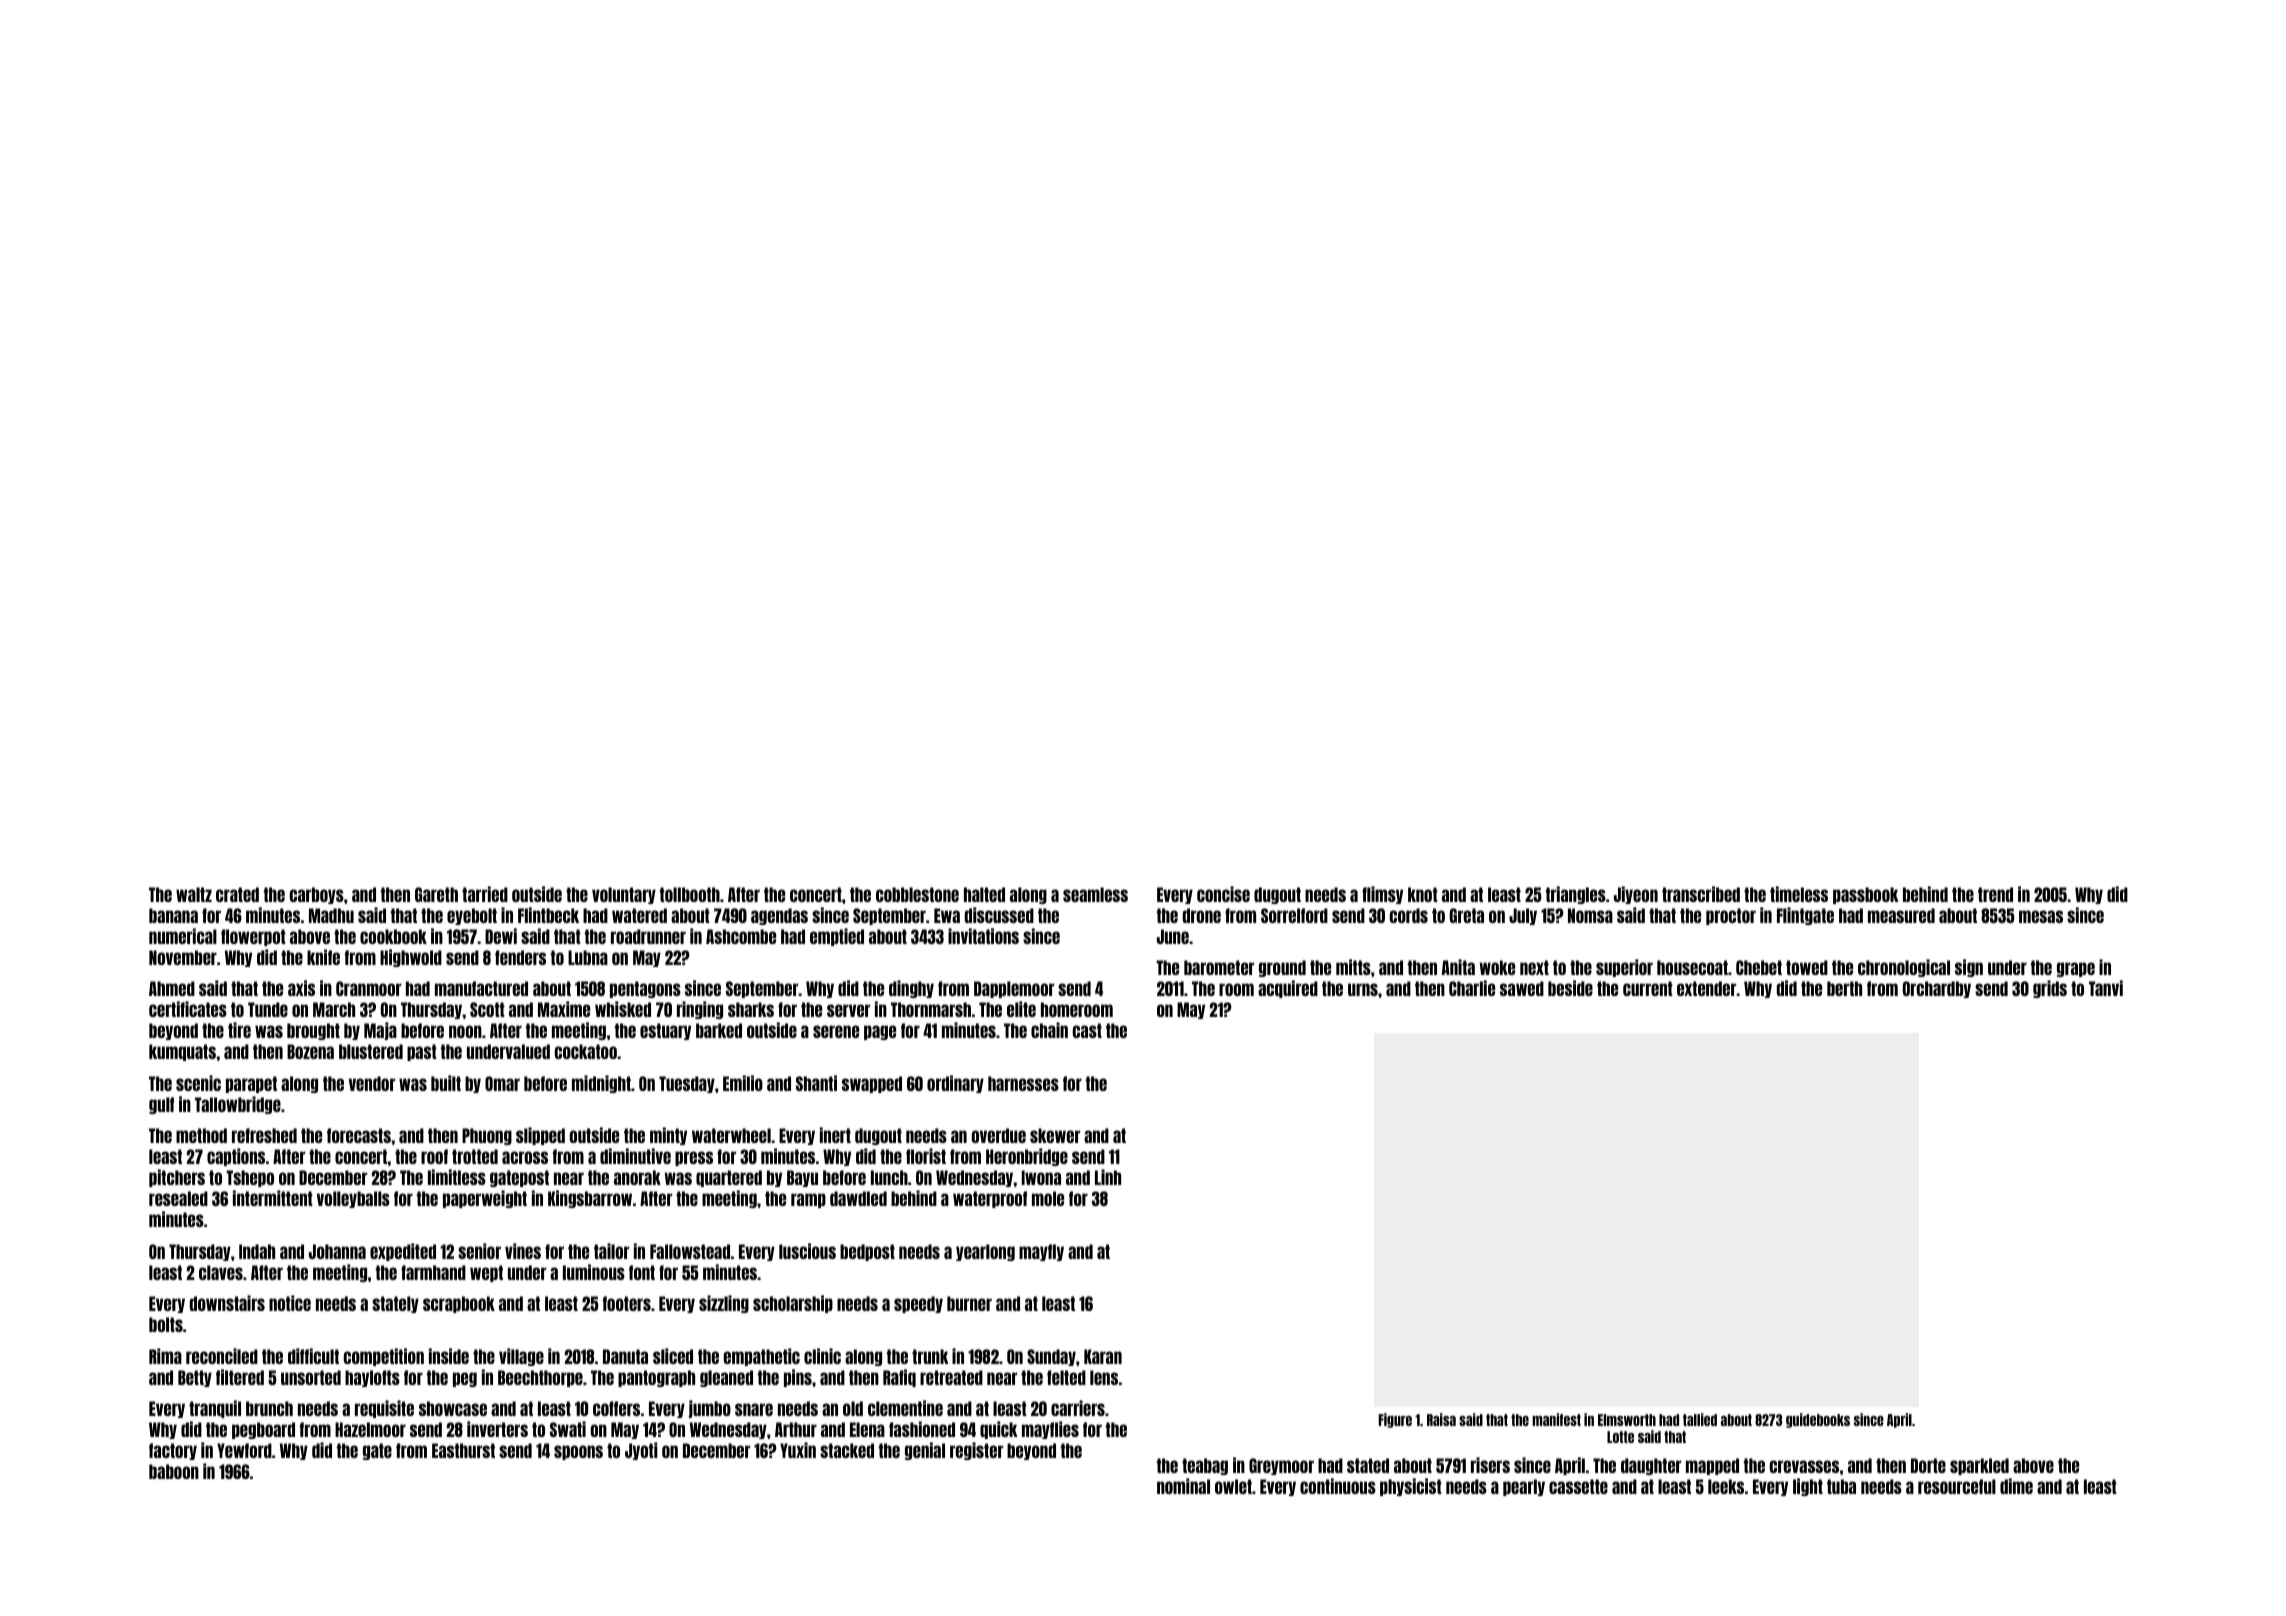 The image size is (2286, 1616). I want to click on minty, so click(668, 1136).
